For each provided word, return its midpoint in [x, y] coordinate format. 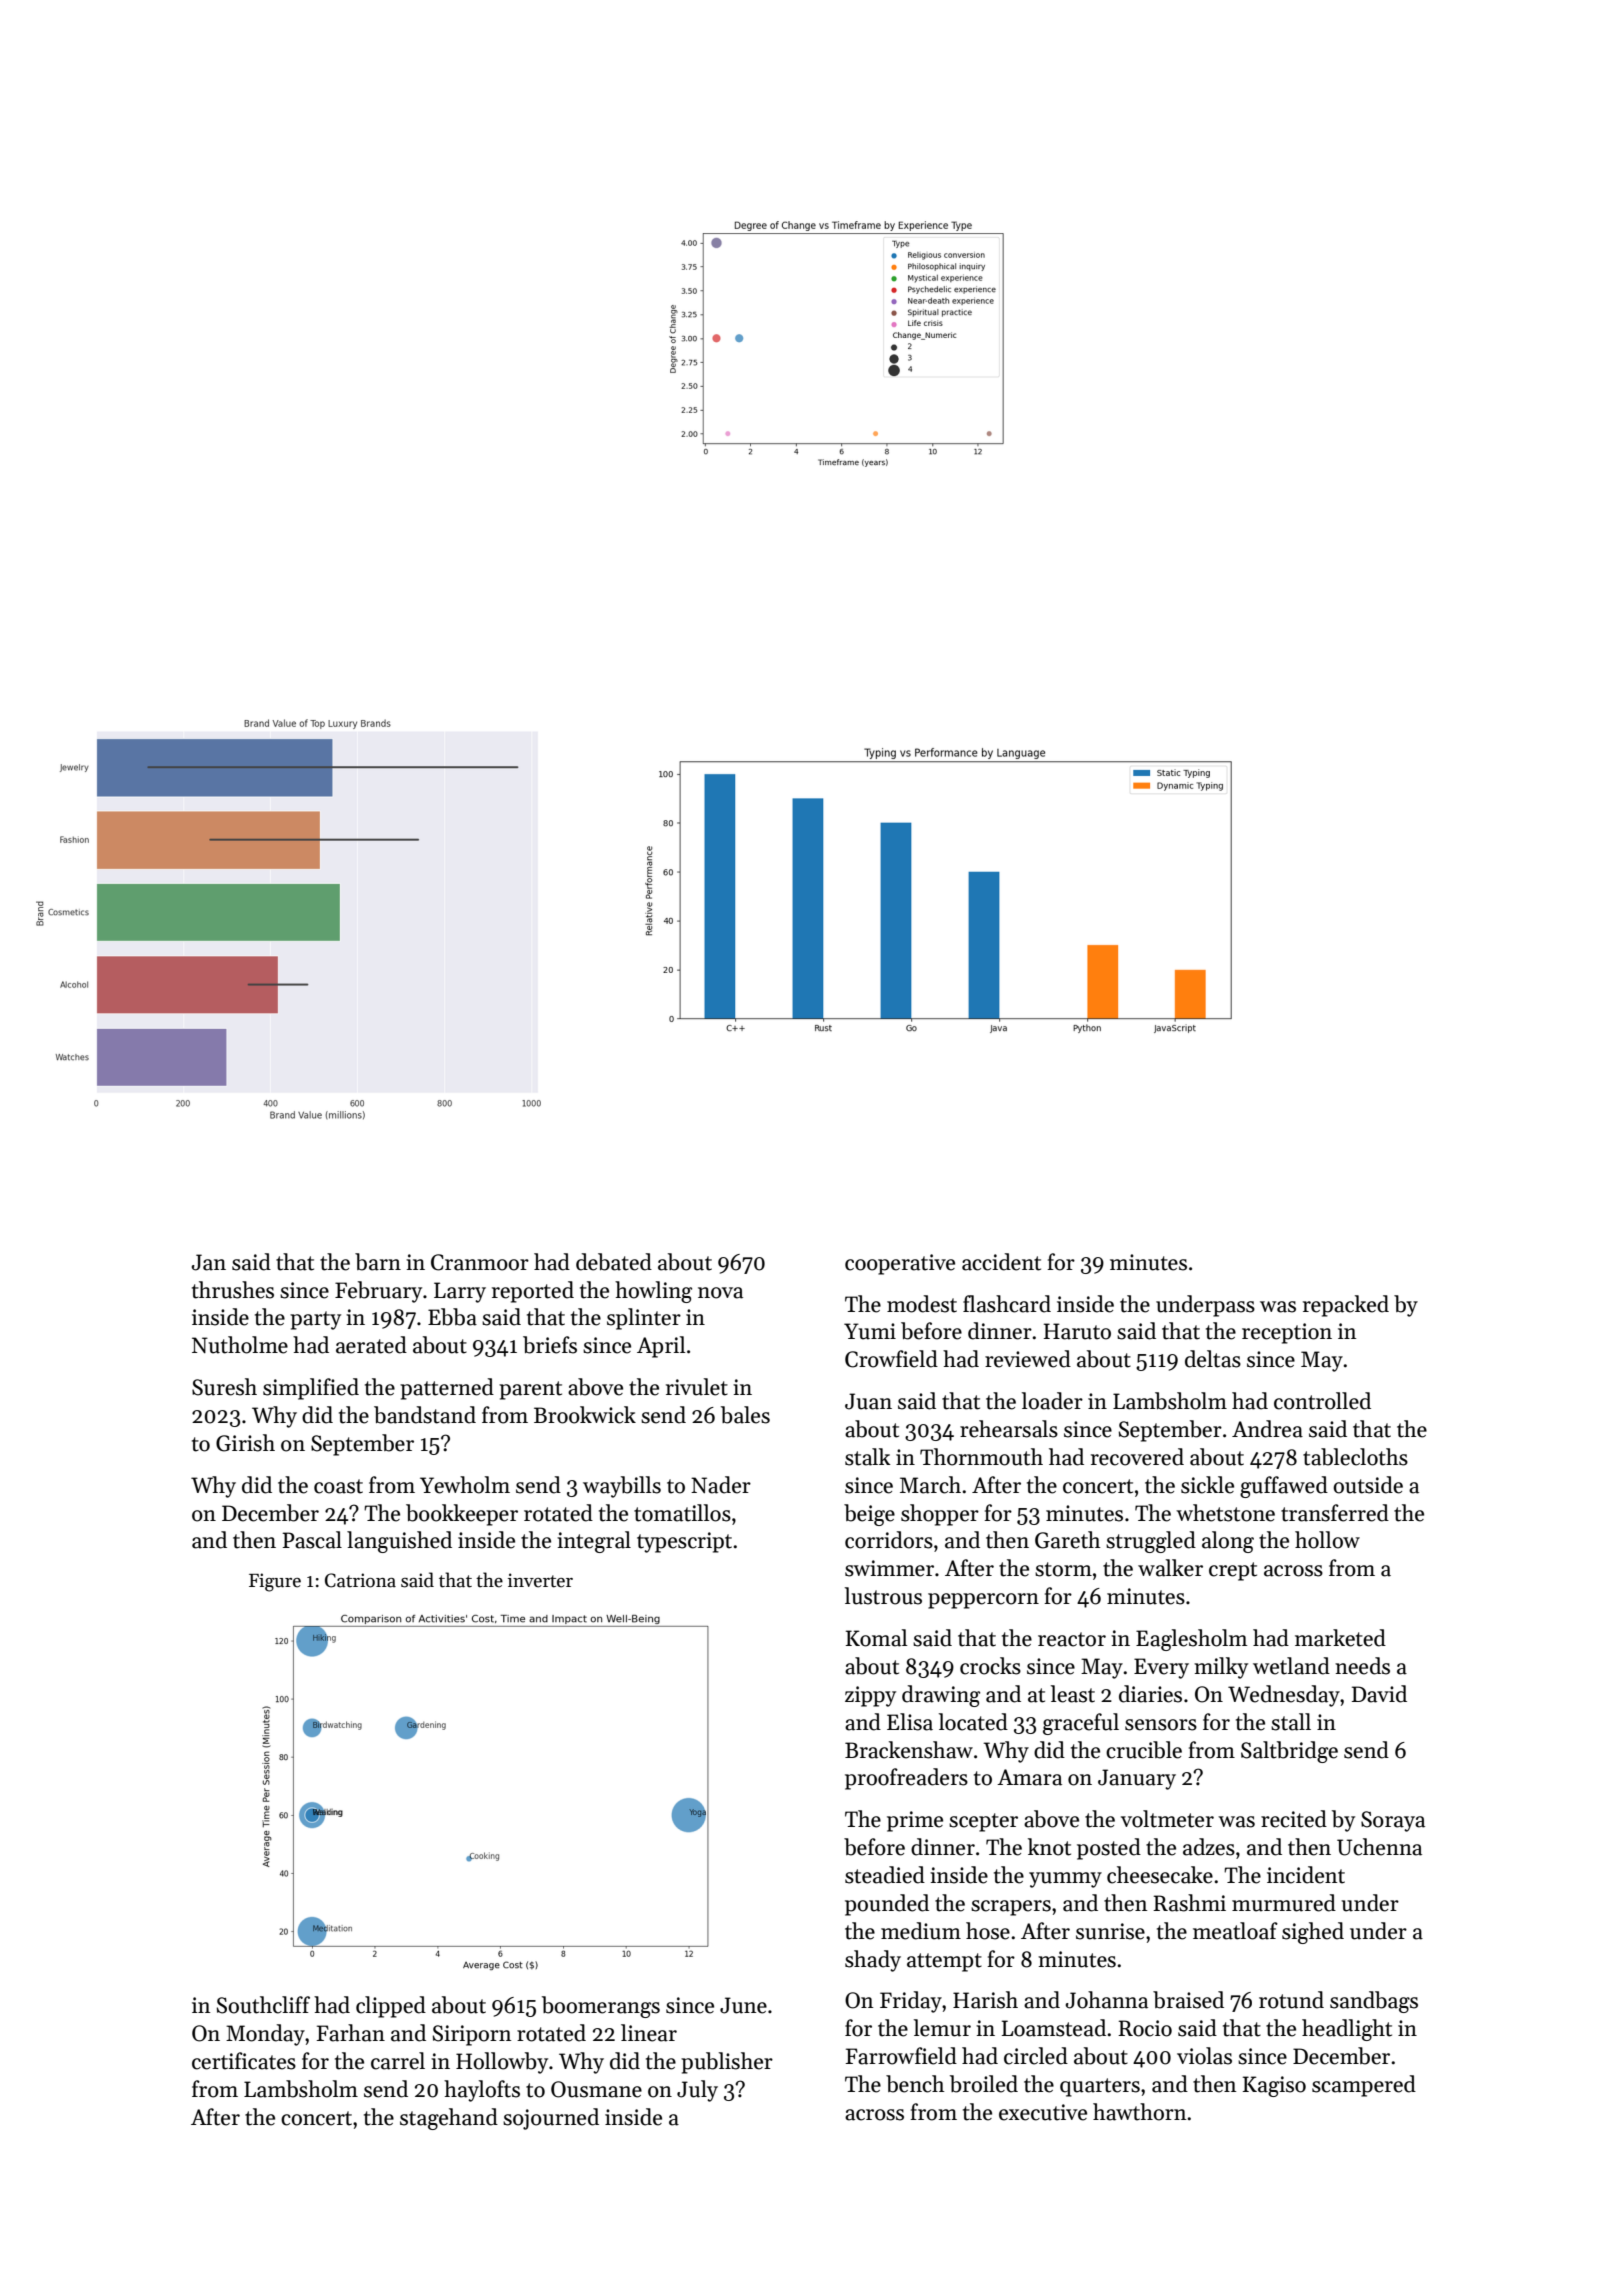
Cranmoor [480, 1262]
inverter [540, 1580]
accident [1001, 1262]
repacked [1346, 1306]
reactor [1072, 1639]
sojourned [551, 2119]
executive [1043, 2112]
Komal [876, 1638]
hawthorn [1139, 2112]
